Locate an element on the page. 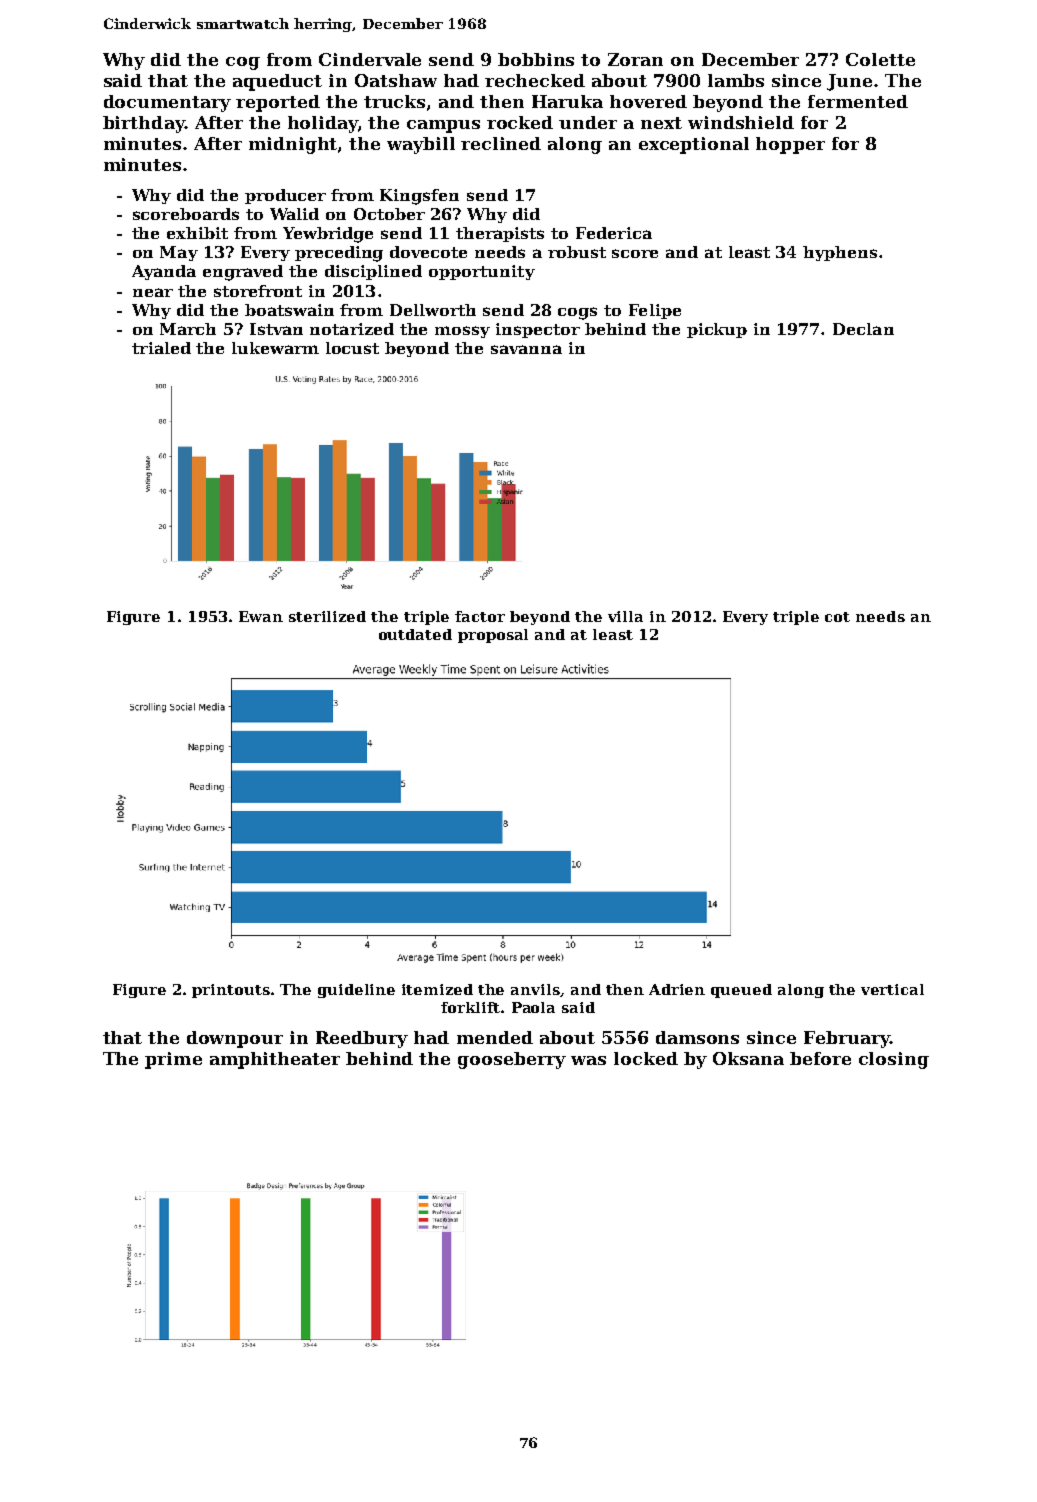  guideline is located at coordinates (356, 991).
